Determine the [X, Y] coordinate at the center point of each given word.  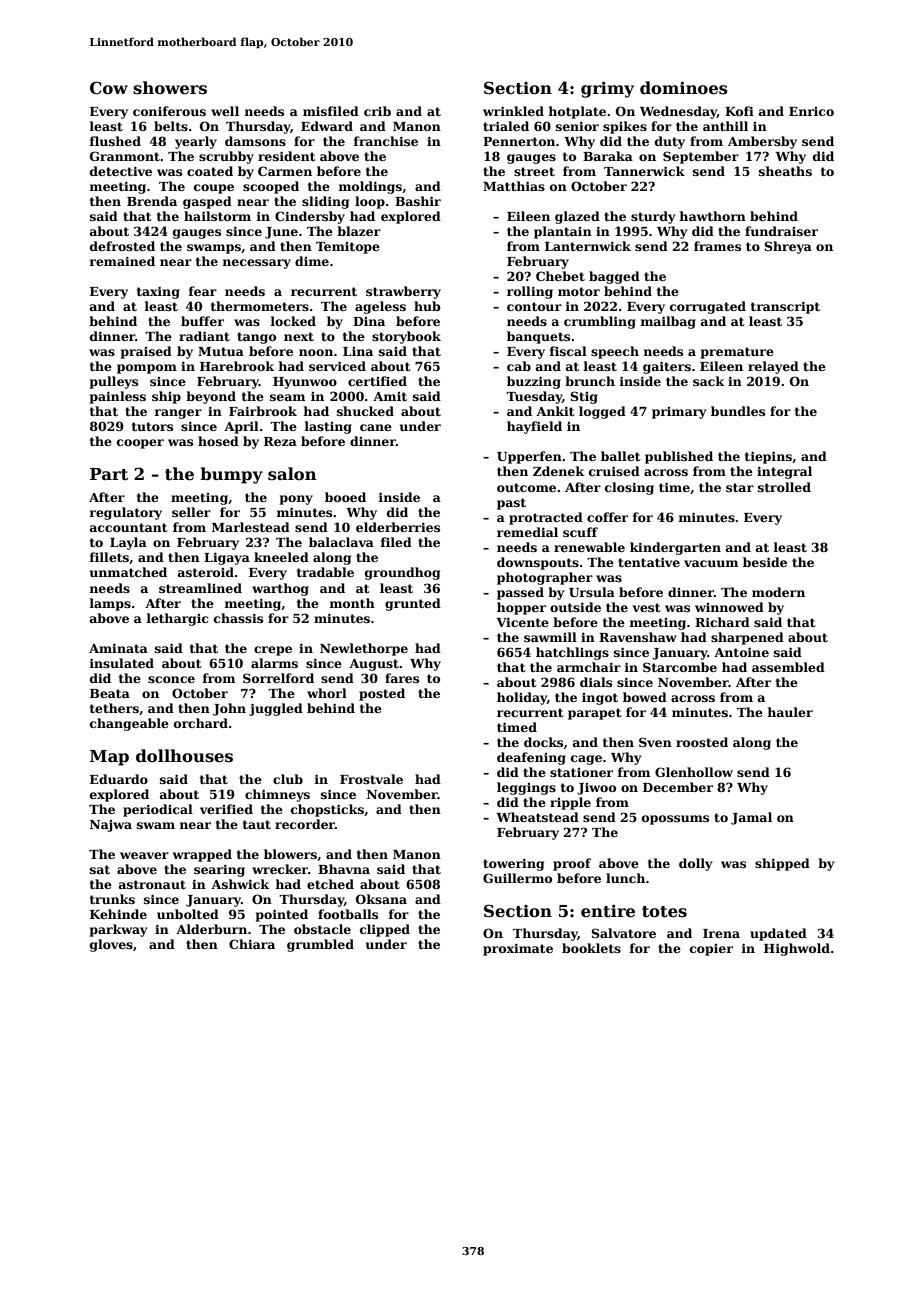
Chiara [252, 944]
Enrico [811, 111]
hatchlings [572, 653]
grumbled [320, 945]
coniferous [169, 111]
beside [765, 562]
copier [711, 950]
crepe [273, 651]
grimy [607, 90]
